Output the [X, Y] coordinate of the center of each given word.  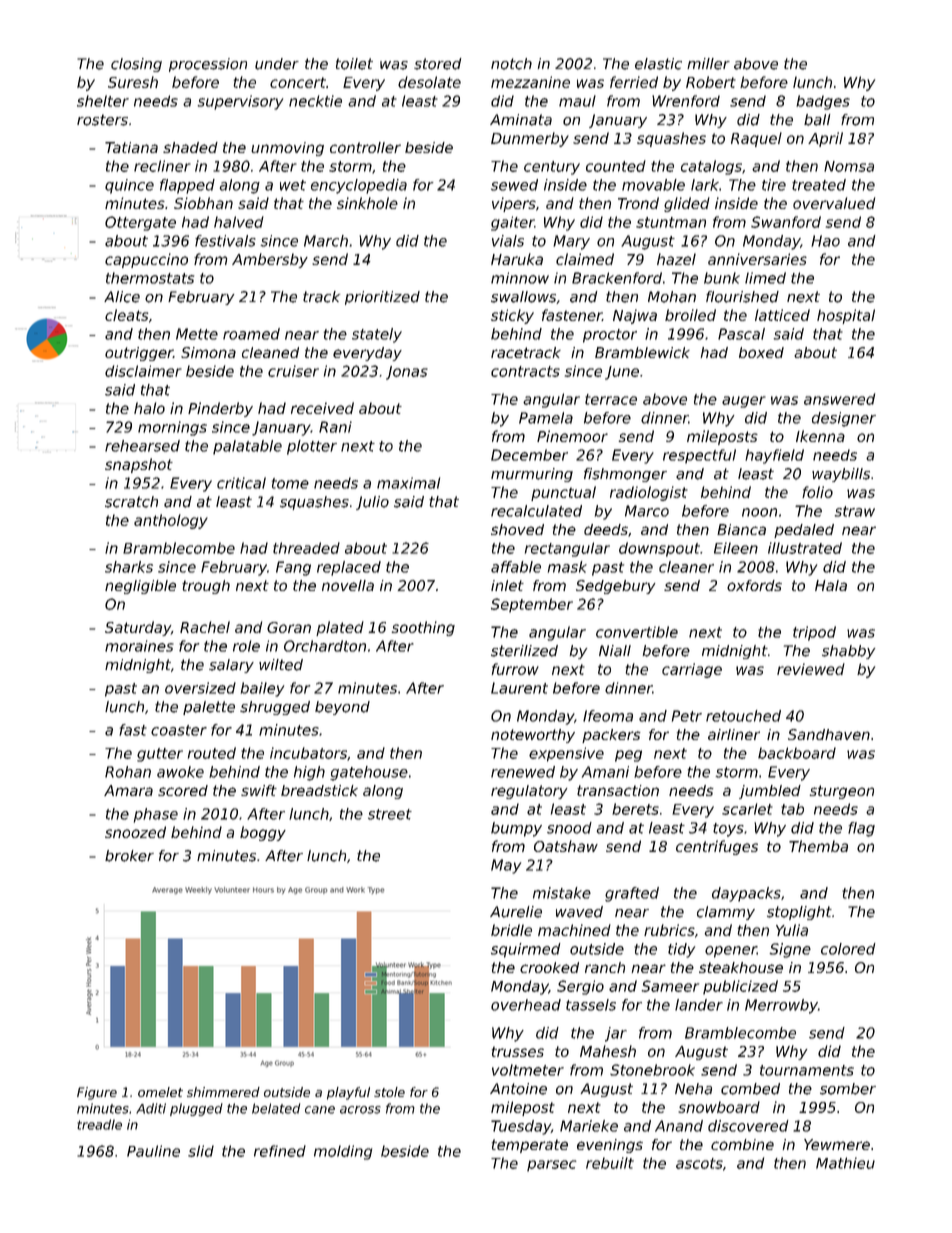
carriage [692, 670]
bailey [262, 689]
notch [511, 64]
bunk [722, 278]
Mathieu [845, 1163]
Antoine [518, 1089]
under [277, 64]
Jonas [407, 373]
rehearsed [142, 446]
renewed [523, 772]
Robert [711, 82]
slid [201, 1151]
